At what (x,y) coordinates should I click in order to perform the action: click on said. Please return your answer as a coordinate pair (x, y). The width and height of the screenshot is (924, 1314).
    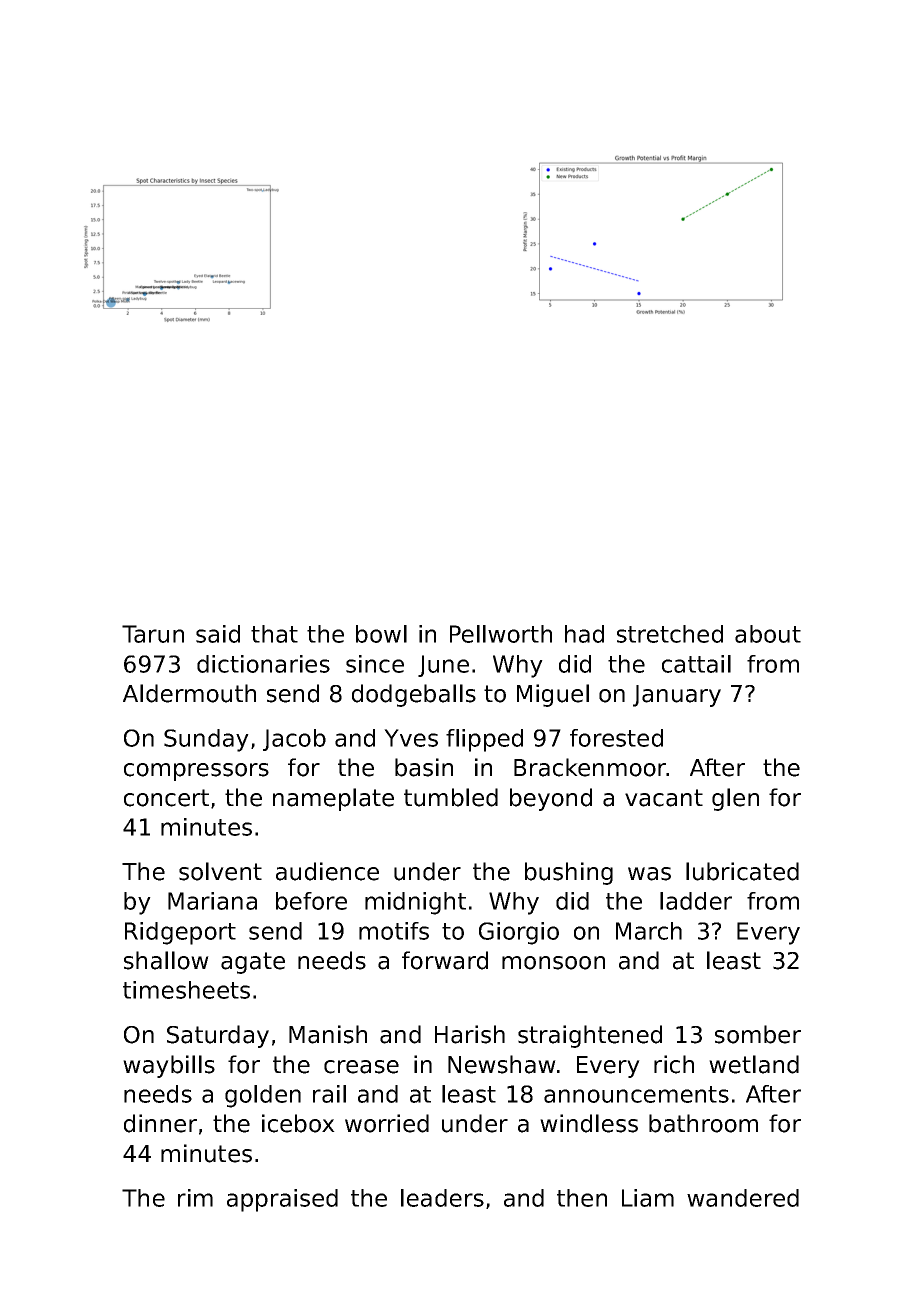
    Looking at the image, I should click on (218, 634).
